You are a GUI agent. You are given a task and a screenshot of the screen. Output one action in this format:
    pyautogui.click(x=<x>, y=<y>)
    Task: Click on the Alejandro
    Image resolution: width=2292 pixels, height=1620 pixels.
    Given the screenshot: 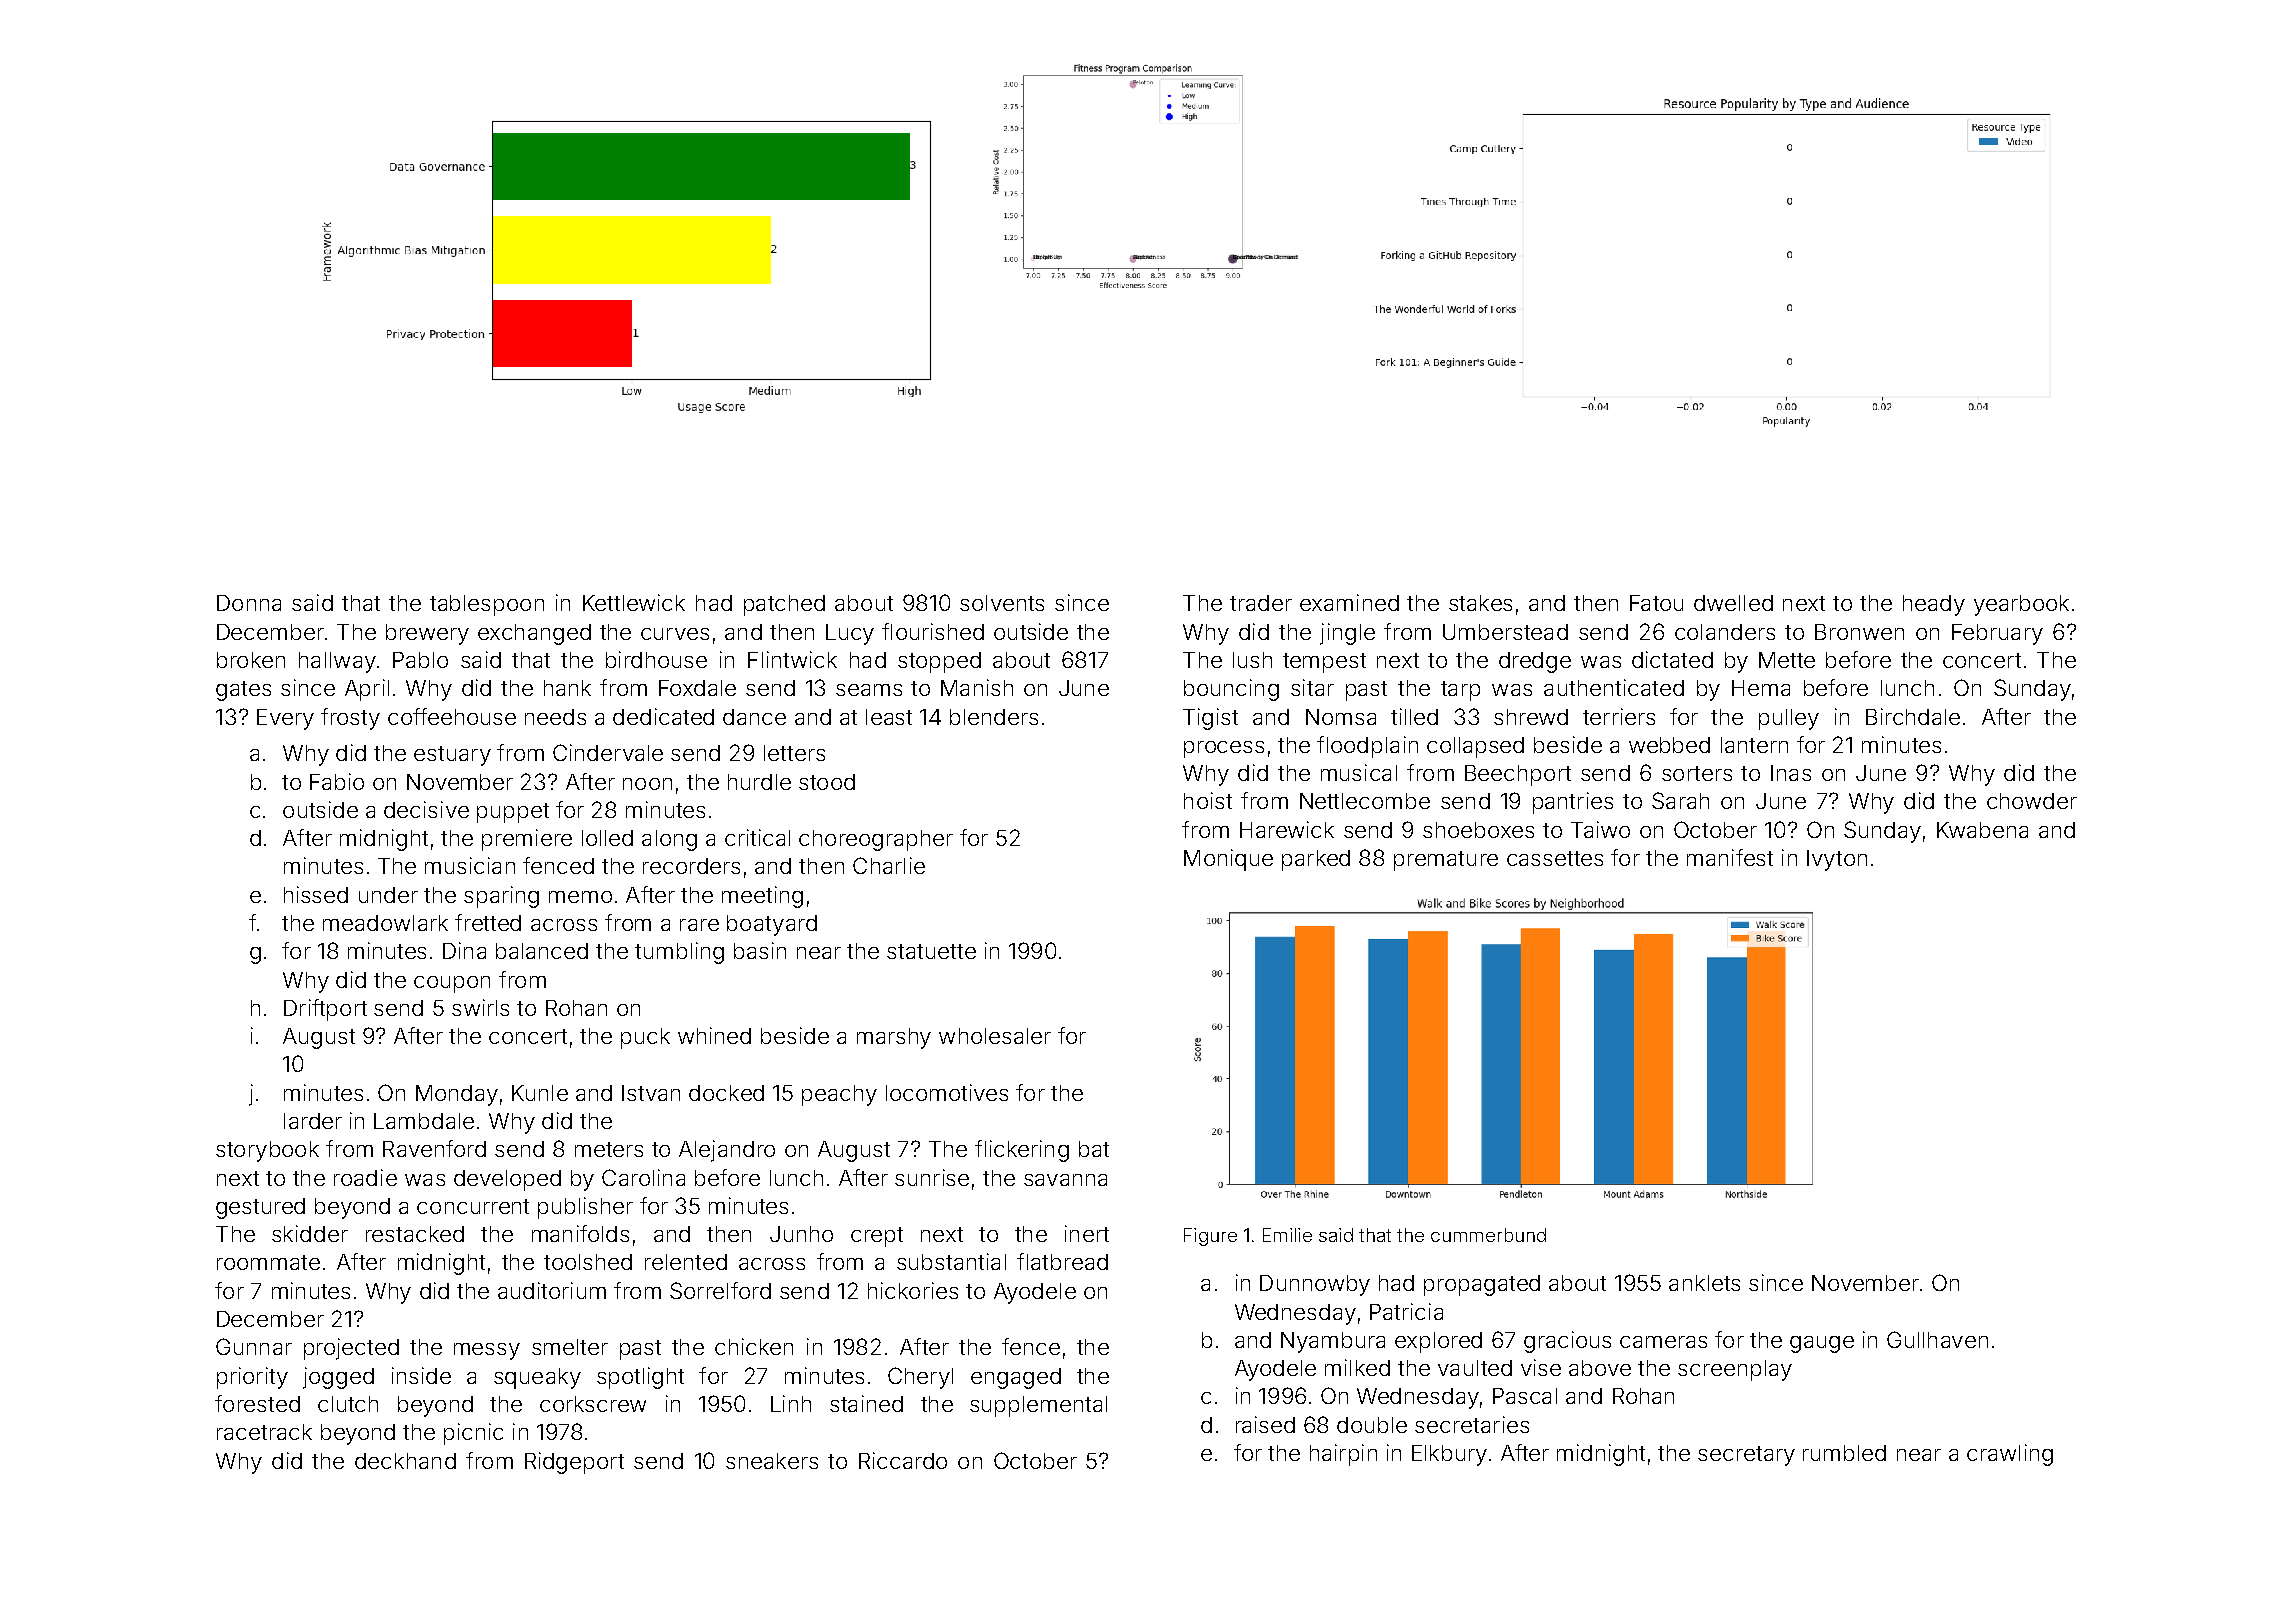 What is the action you would take?
    pyautogui.click(x=727, y=1151)
